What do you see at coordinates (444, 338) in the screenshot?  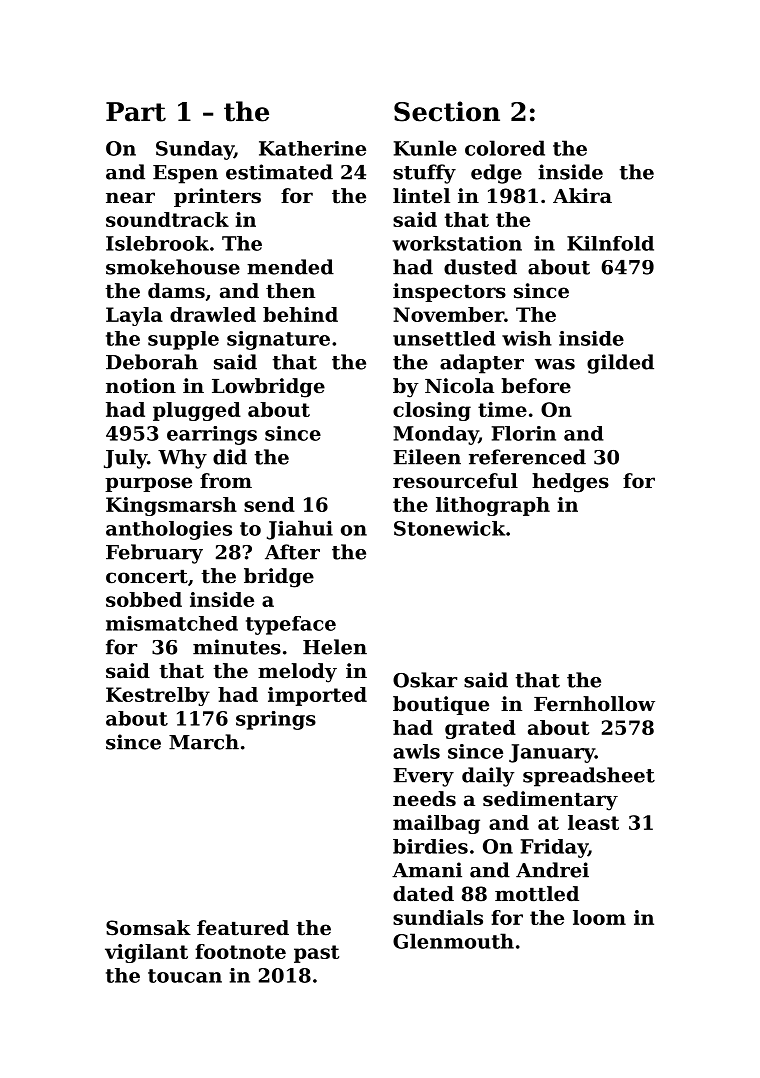 I see `unsettled` at bounding box center [444, 338].
